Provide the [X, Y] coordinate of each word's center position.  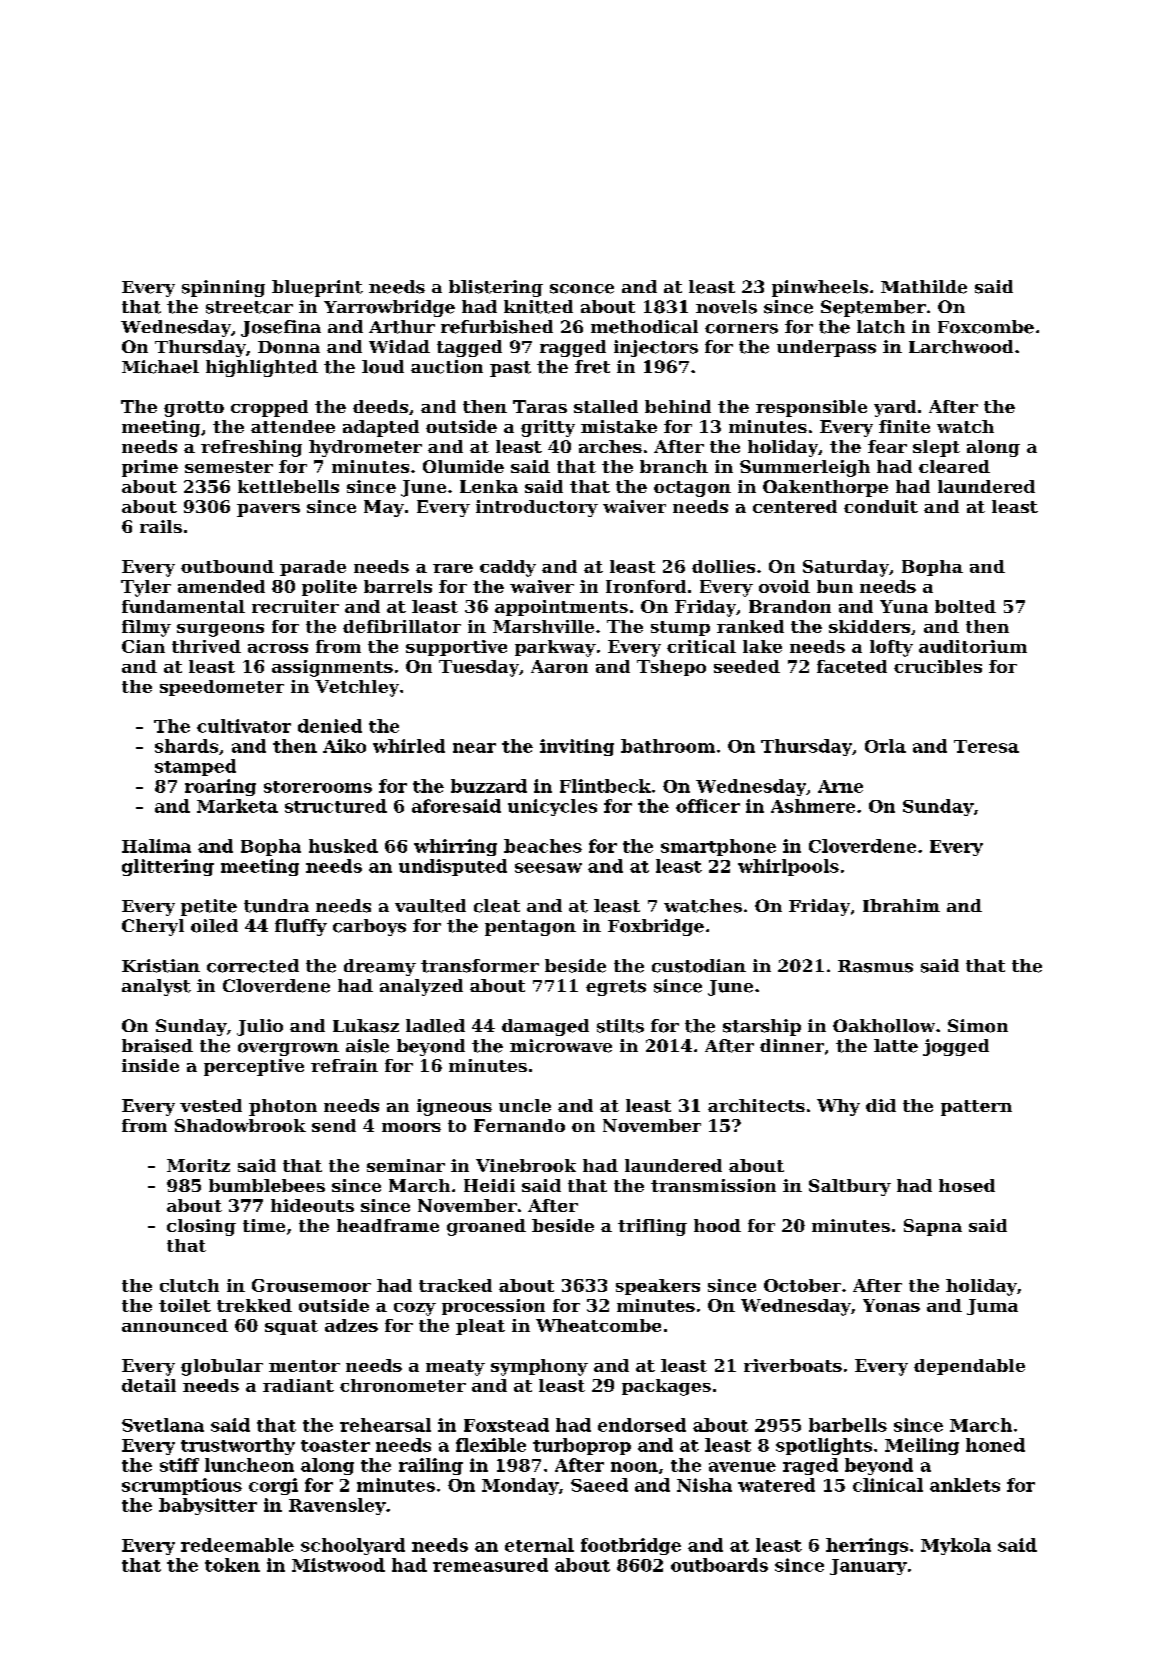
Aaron [559, 666]
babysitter [208, 1506]
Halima [156, 846]
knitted [538, 307]
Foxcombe [986, 327]
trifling [652, 1227]
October [802, 1285]
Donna [289, 347]
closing [201, 1227]
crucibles [938, 666]
